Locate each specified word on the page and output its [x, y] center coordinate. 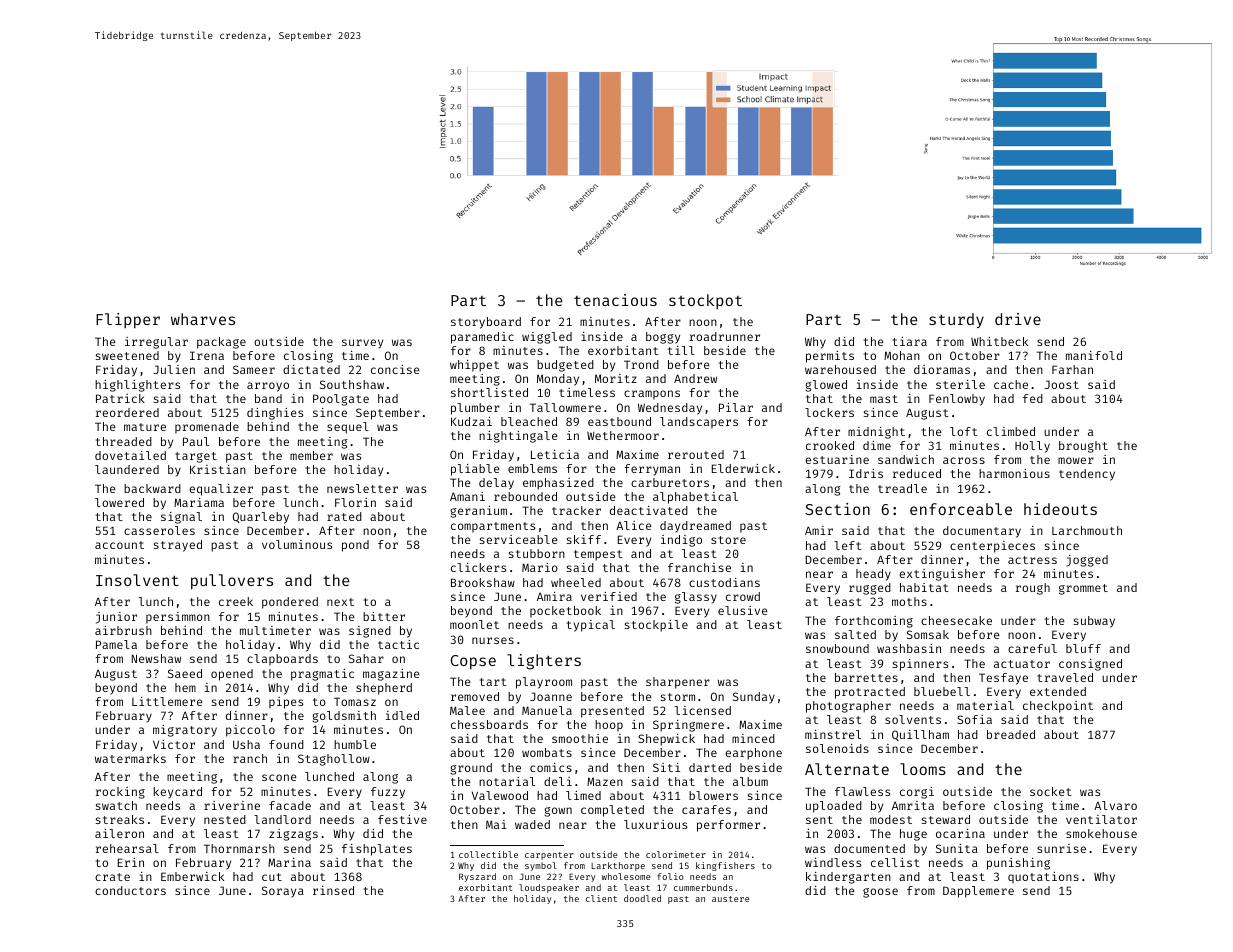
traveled [1065, 677]
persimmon [178, 618]
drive [1018, 319]
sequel [348, 428]
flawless [862, 791]
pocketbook [565, 612]
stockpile [656, 626]
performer [728, 826]
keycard [178, 793]
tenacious [615, 300]
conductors [130, 890]
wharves [203, 319]
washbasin [909, 648]
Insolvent [137, 580]
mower [1076, 460]
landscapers [699, 423]
